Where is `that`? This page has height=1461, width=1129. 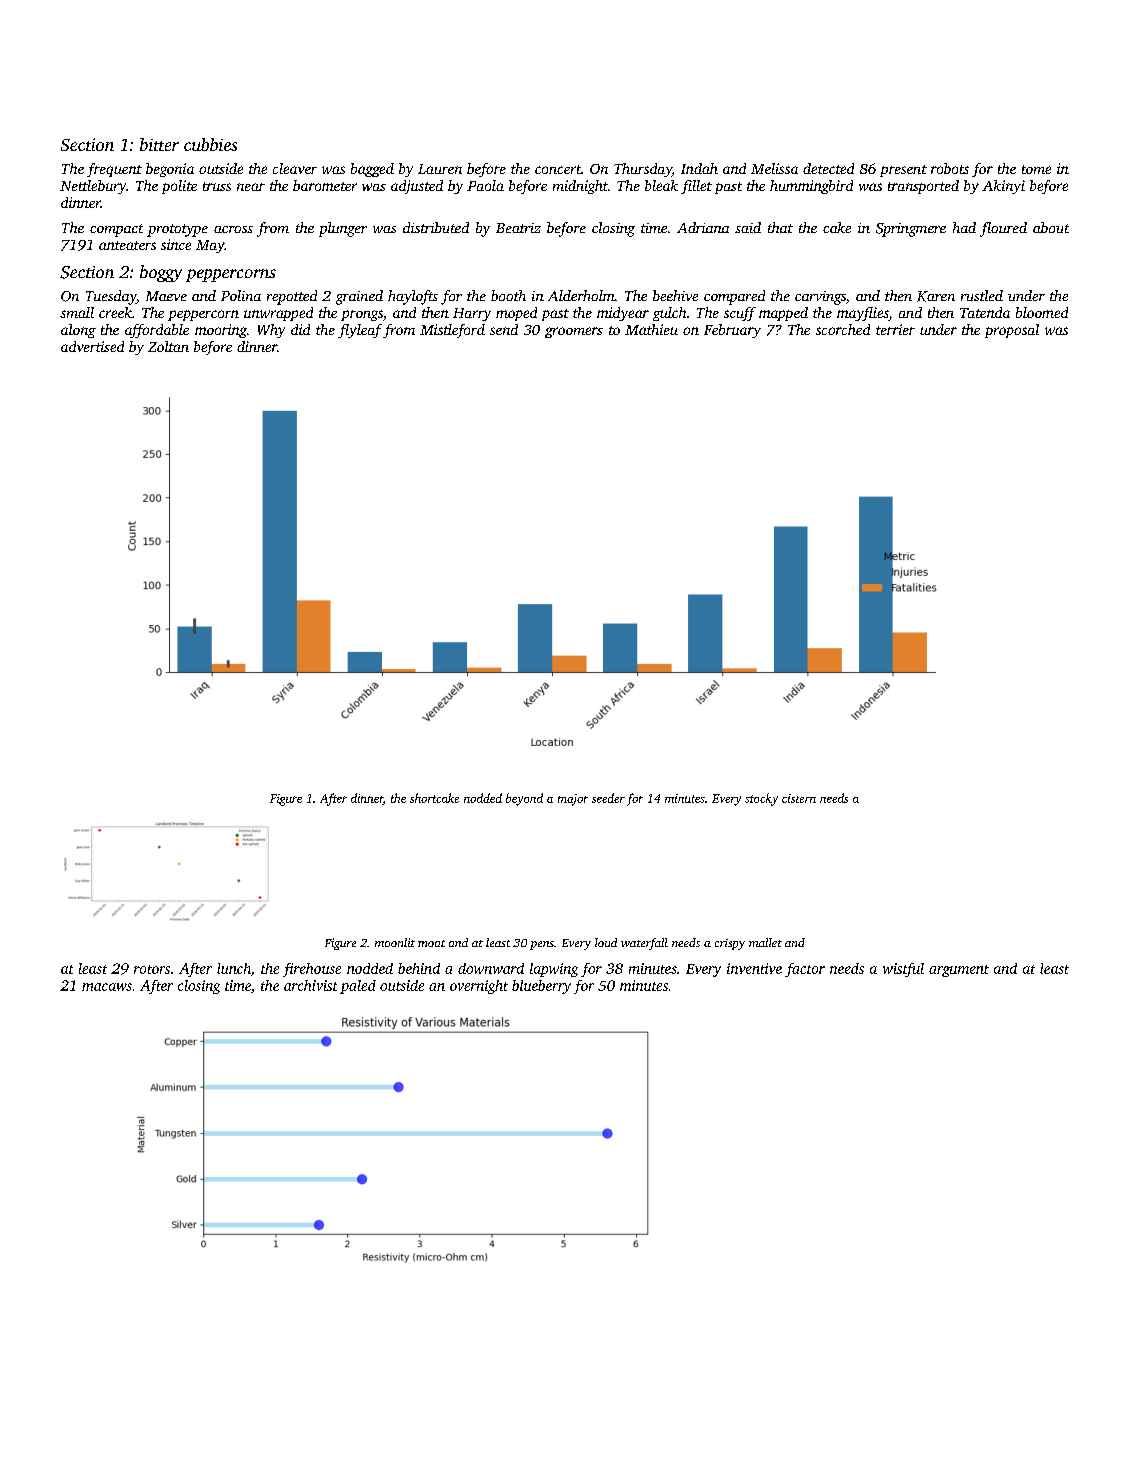
that is located at coordinates (780, 227).
